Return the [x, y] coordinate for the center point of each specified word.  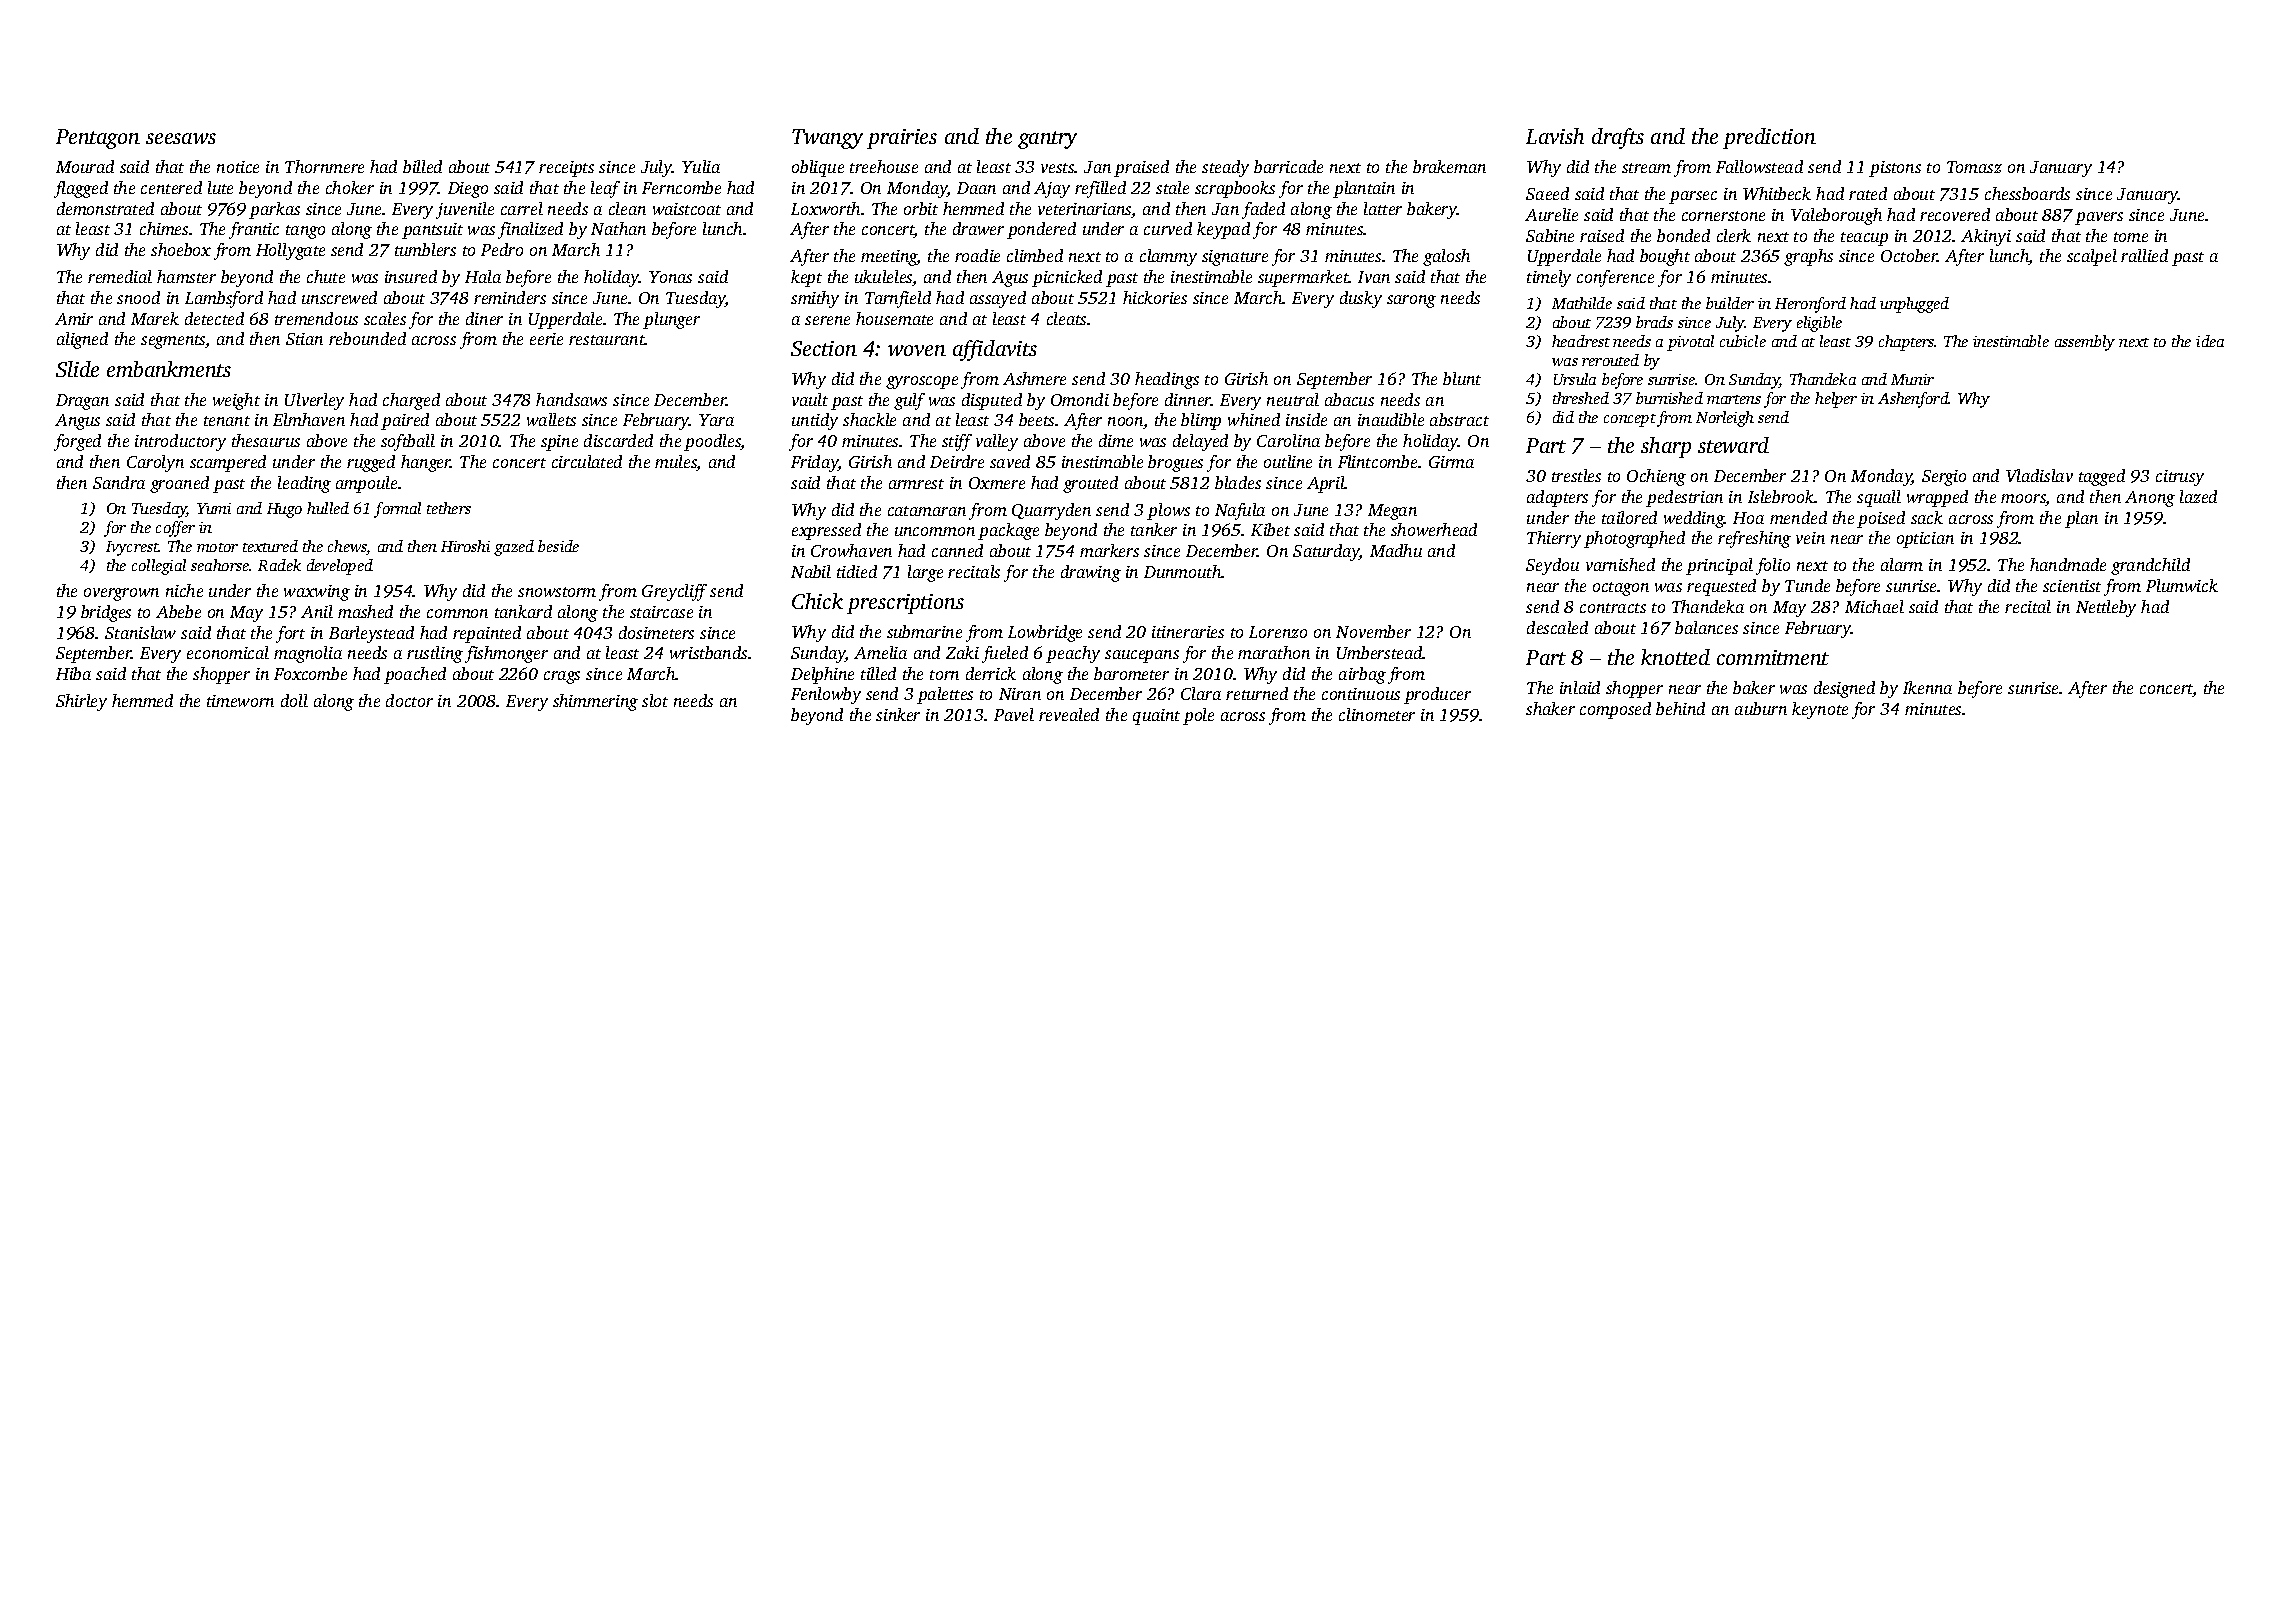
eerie [546, 339]
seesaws [181, 138]
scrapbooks [1235, 189]
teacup [1864, 239]
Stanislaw [140, 632]
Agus [1010, 279]
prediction [1769, 138]
